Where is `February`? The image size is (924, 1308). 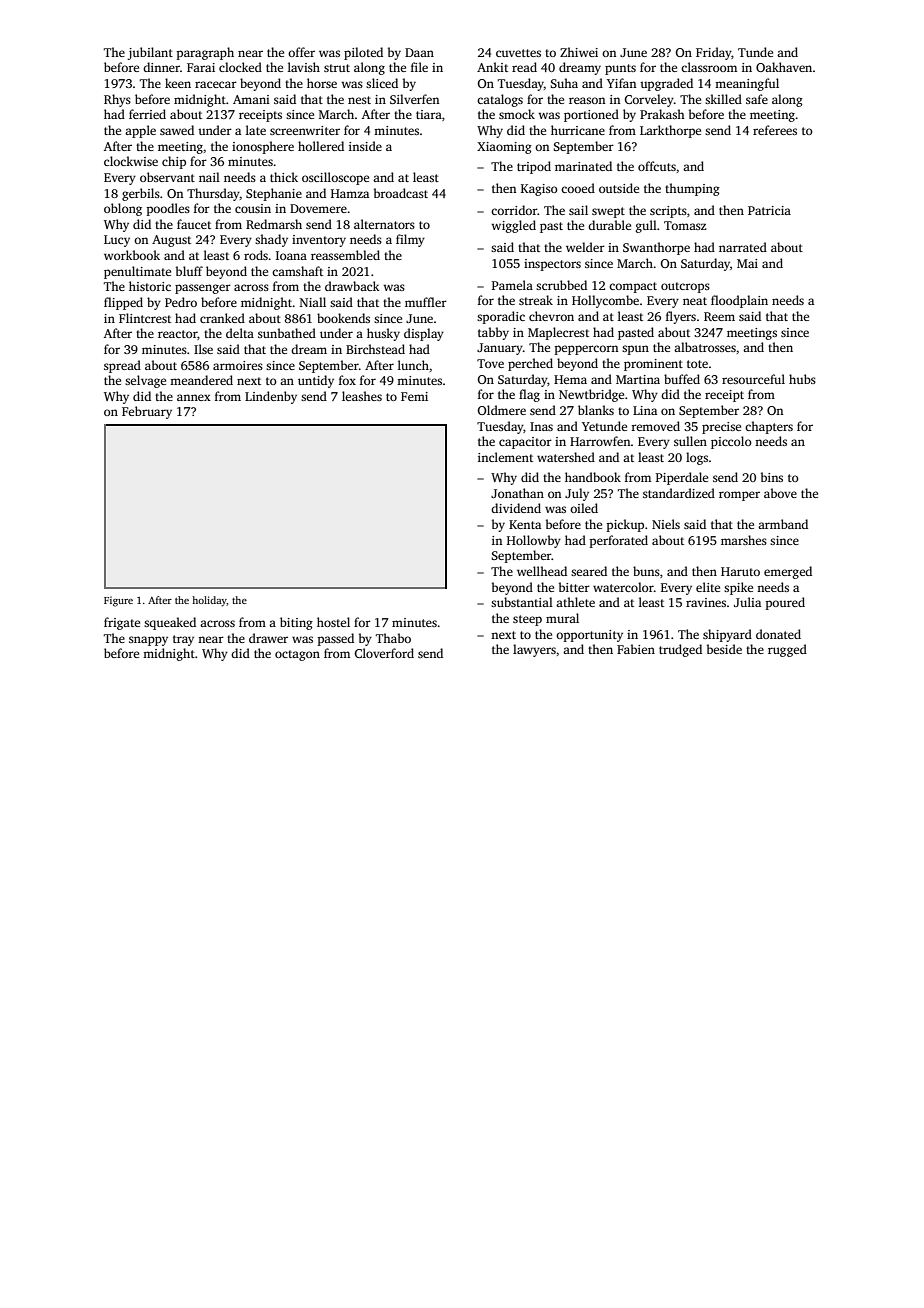 February is located at coordinates (147, 412).
